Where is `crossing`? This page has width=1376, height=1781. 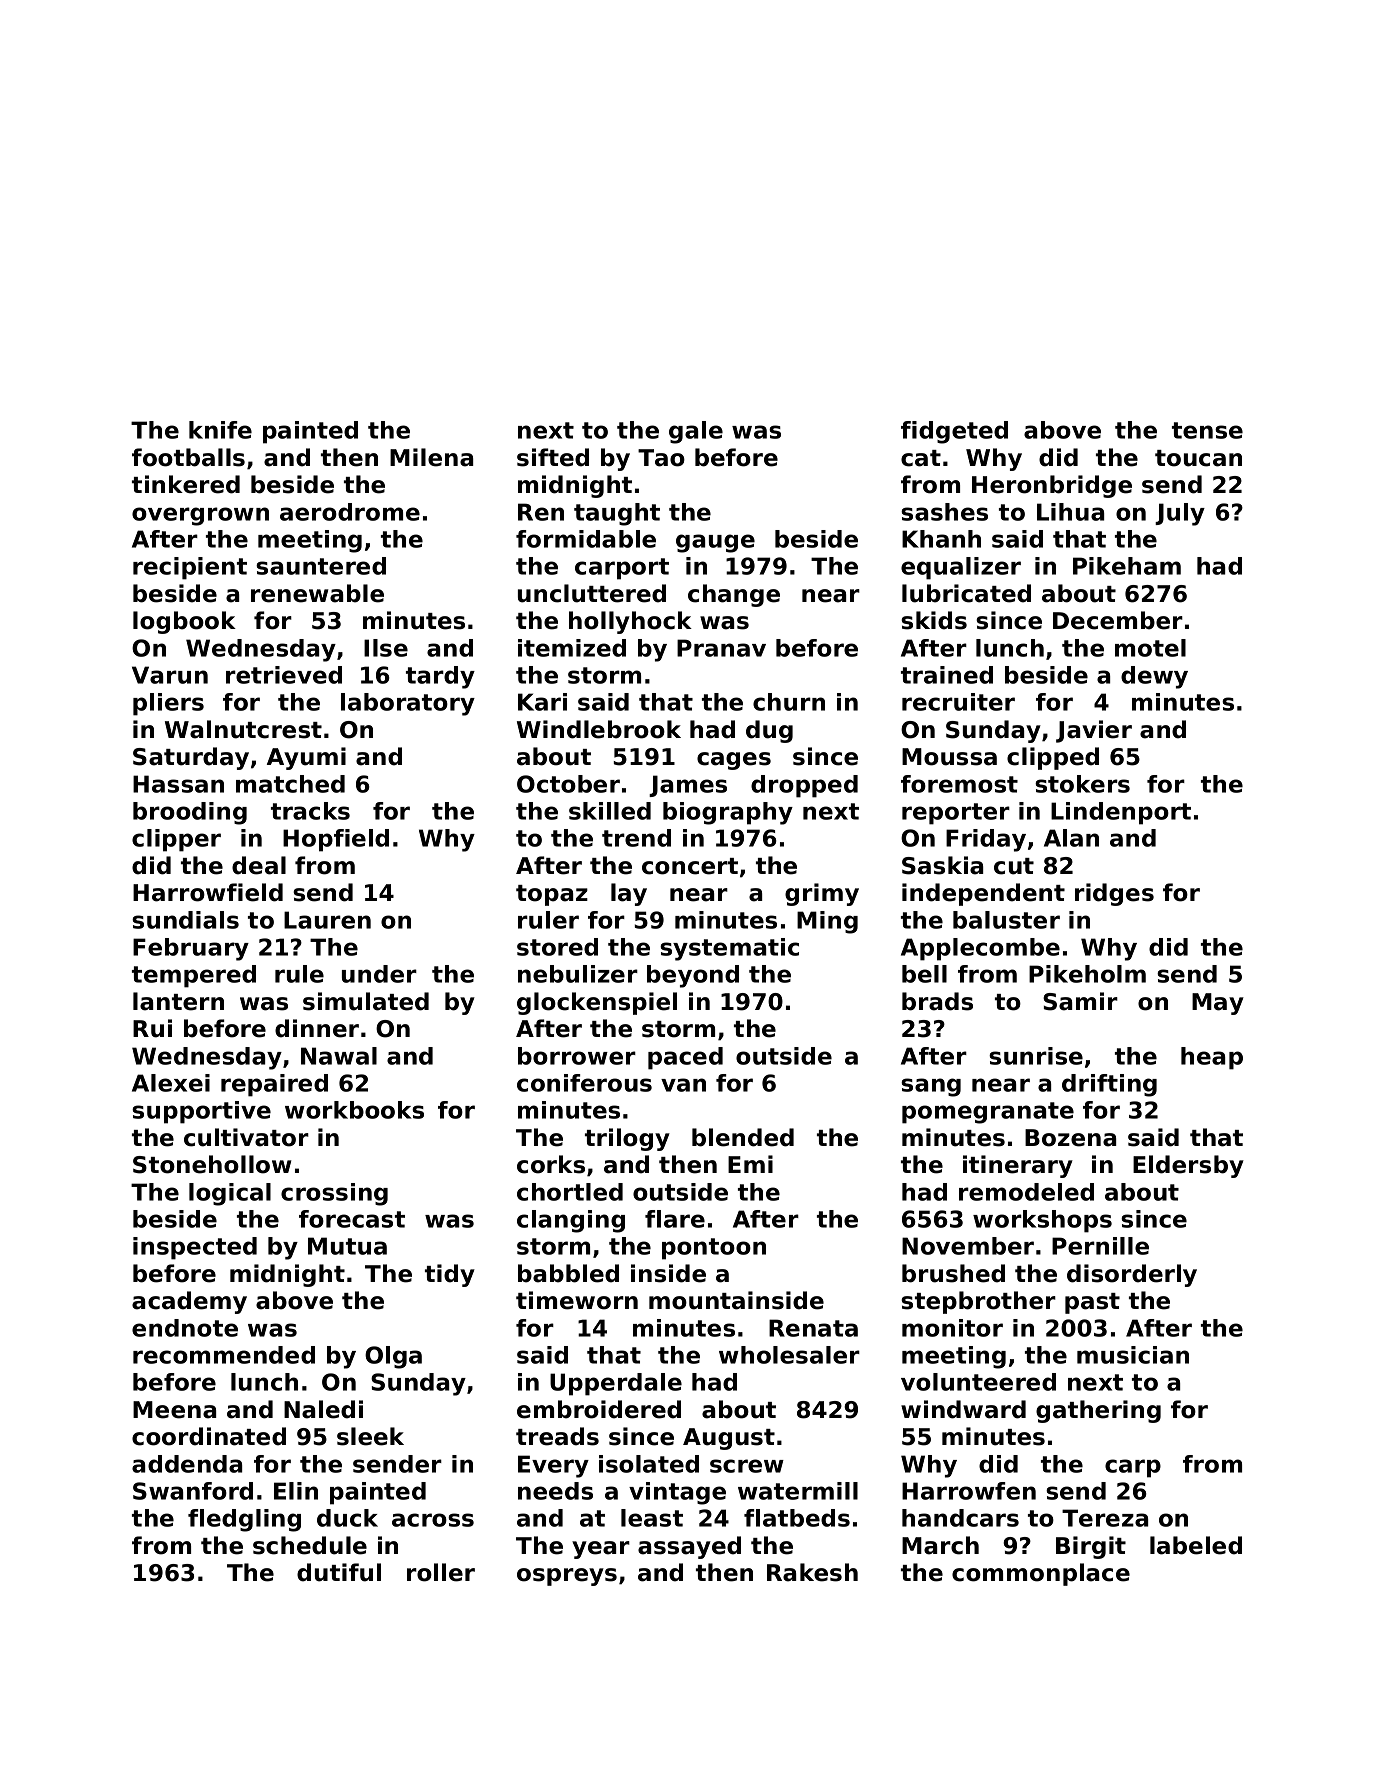 crossing is located at coordinates (334, 1194).
